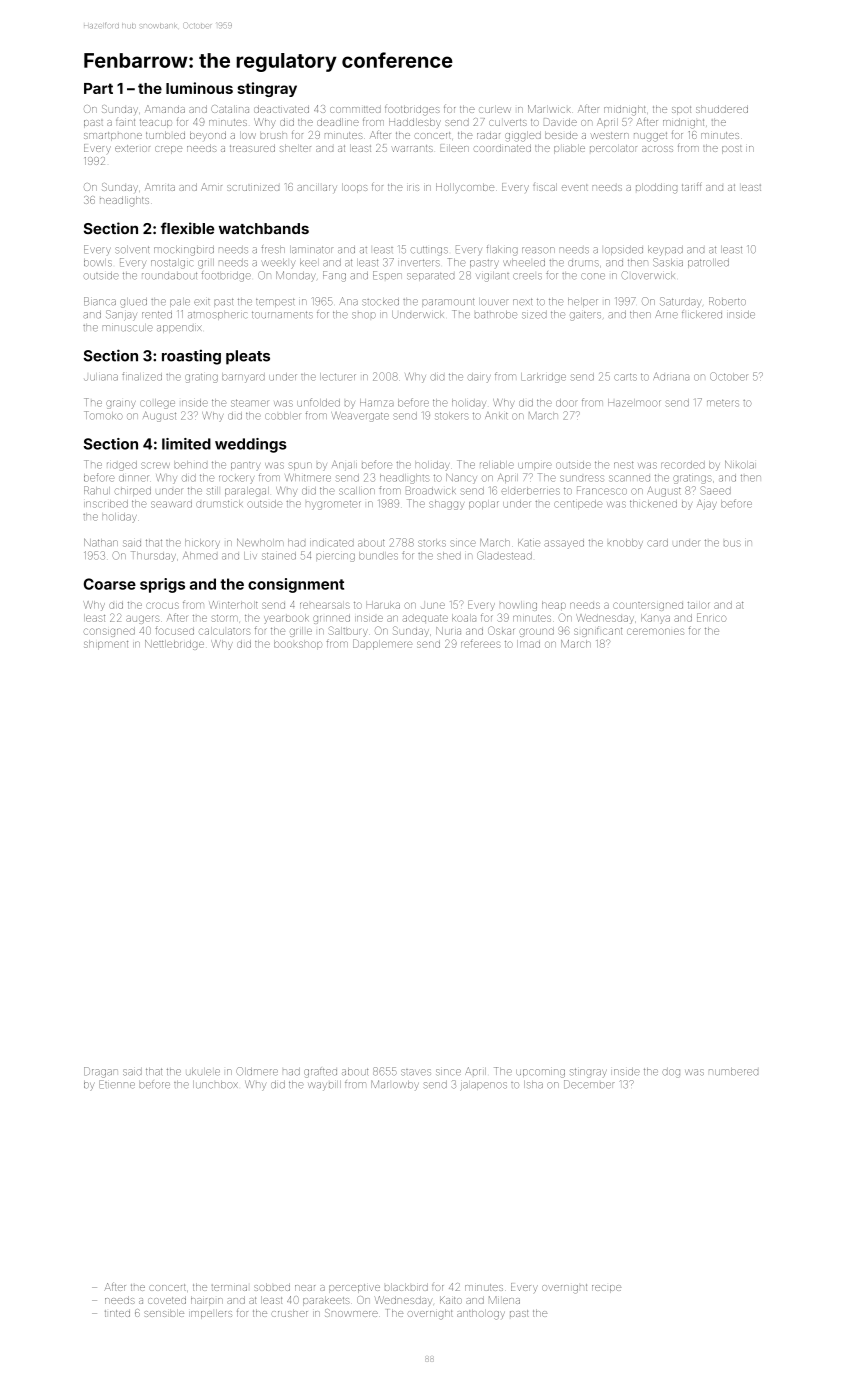  What do you see at coordinates (655, 631) in the screenshot?
I see `ceremonies` at bounding box center [655, 631].
